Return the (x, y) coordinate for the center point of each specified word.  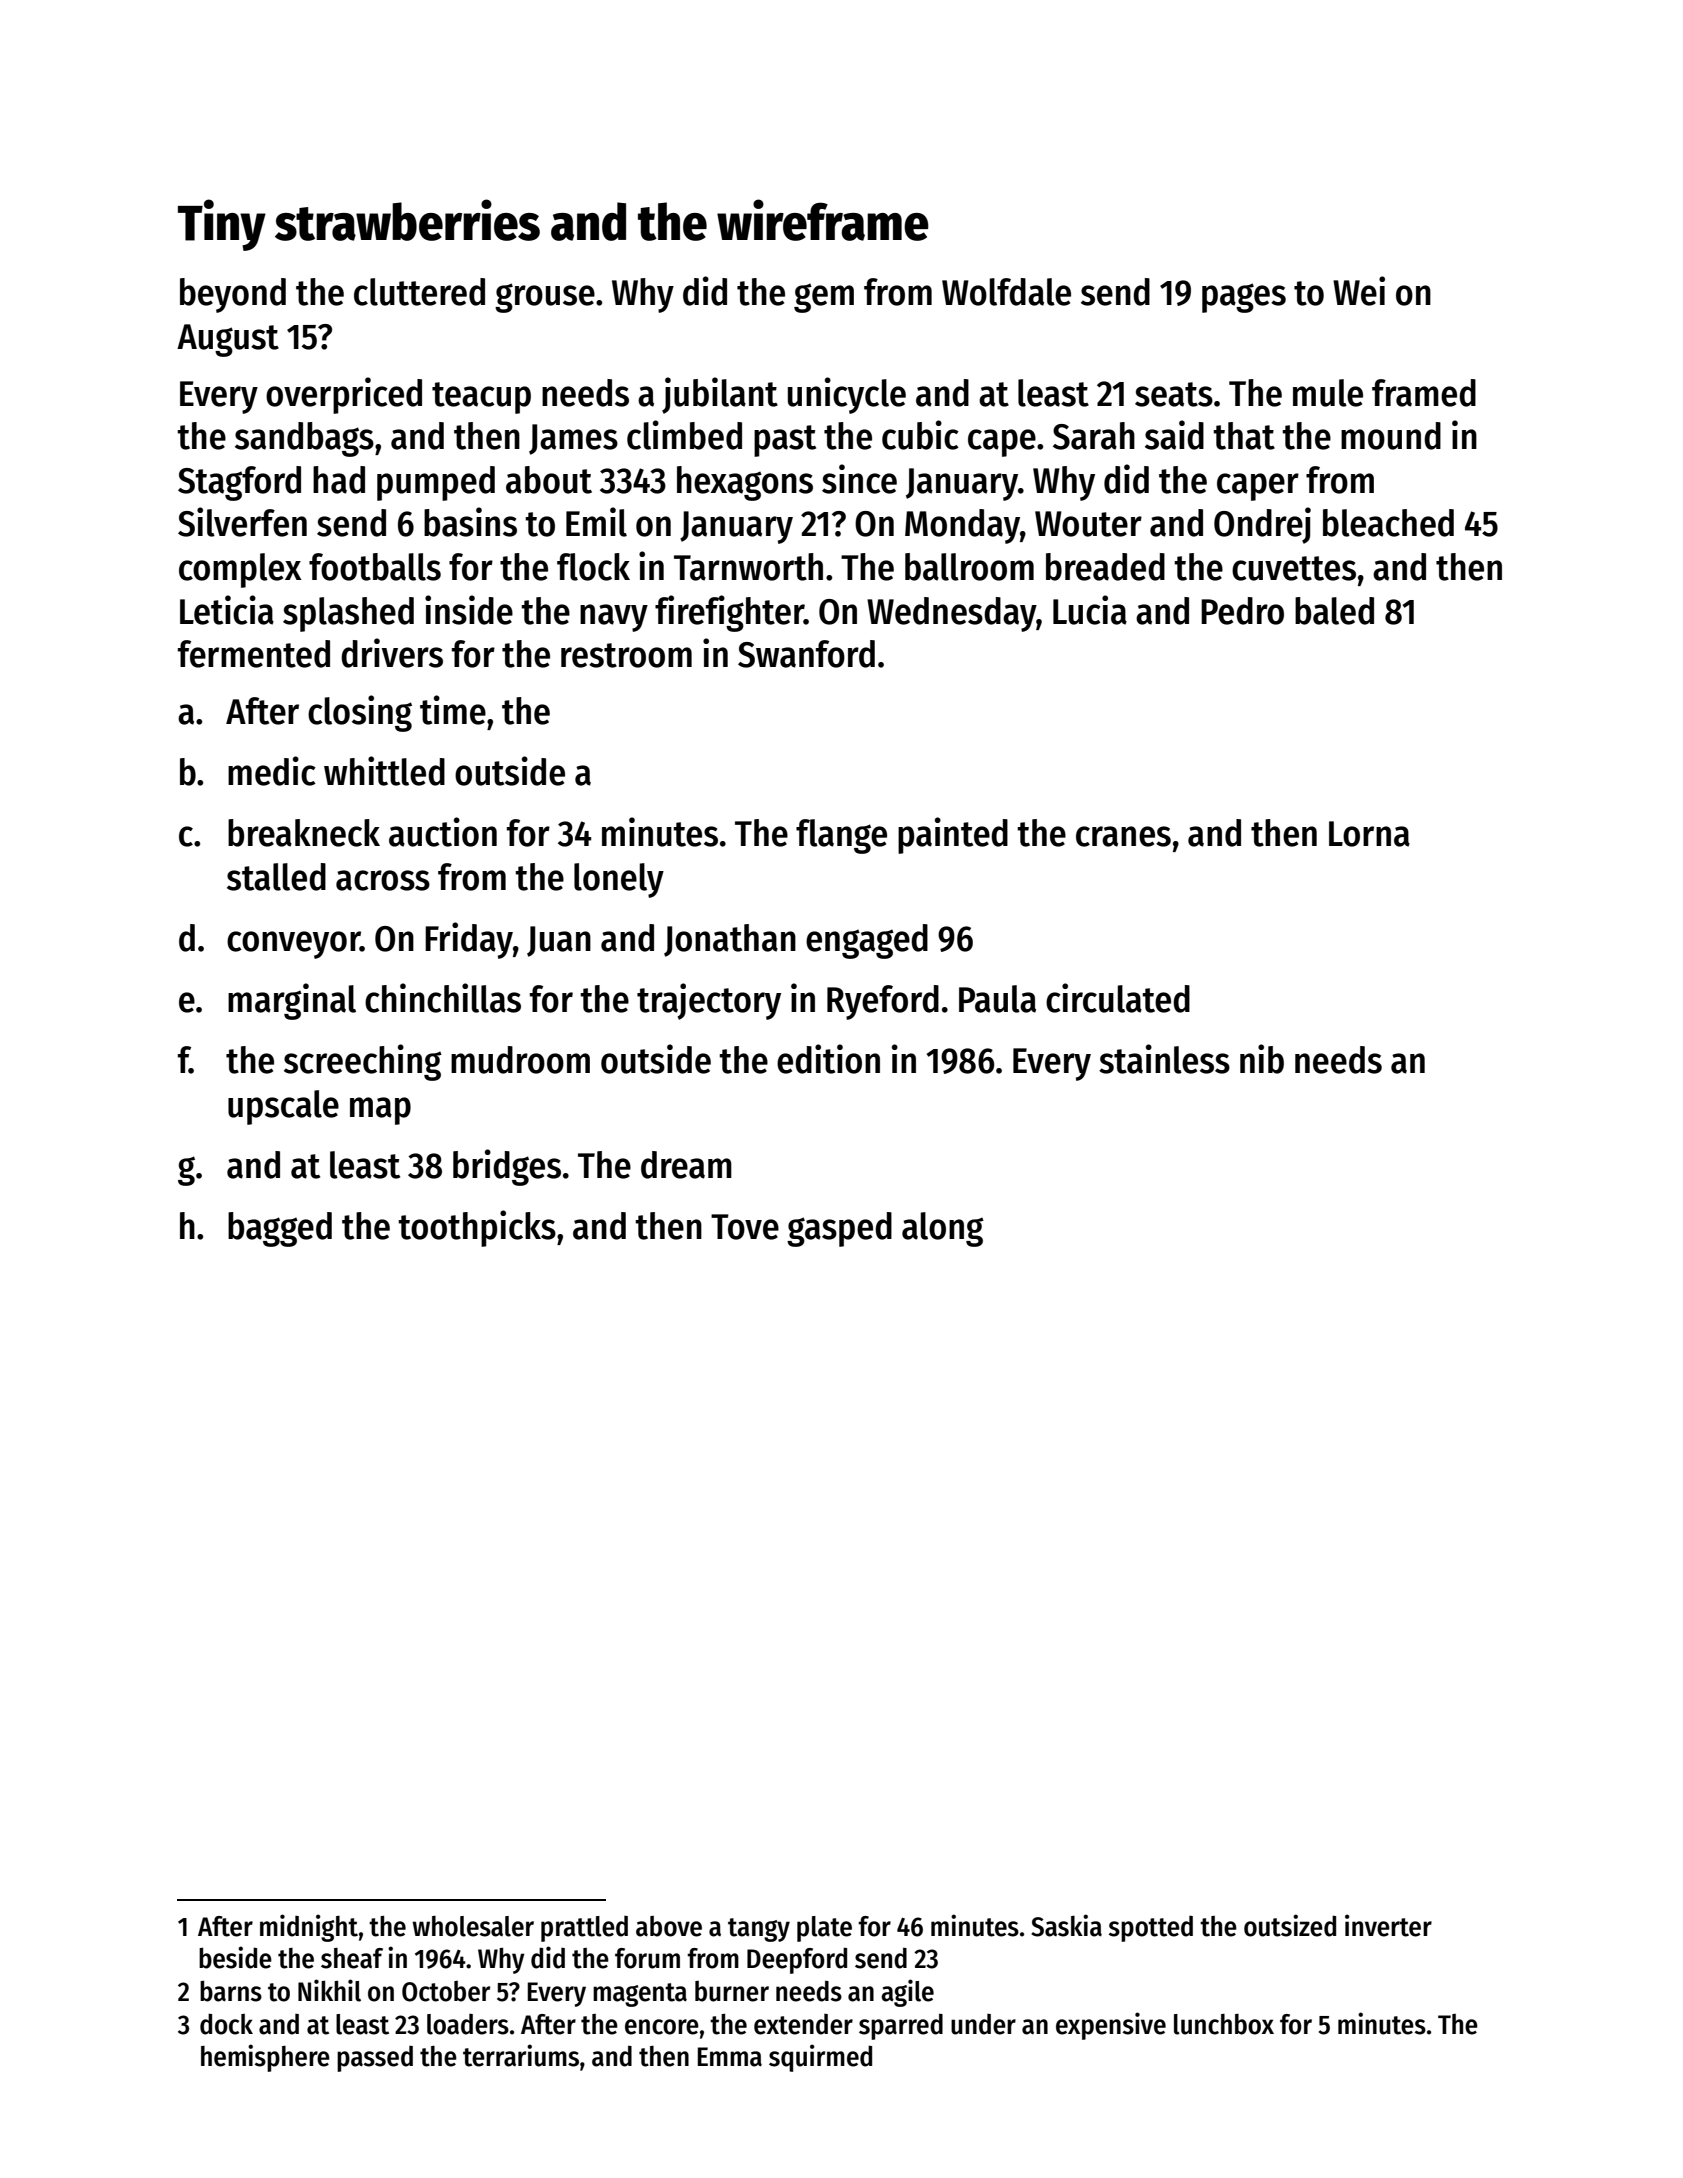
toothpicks (477, 1228)
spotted (1151, 1929)
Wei (1359, 291)
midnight (309, 1928)
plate (824, 1929)
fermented (254, 654)
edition (828, 1059)
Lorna (1369, 834)
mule (1328, 393)
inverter (1388, 1925)
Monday (962, 526)
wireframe (823, 220)
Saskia (1066, 1925)
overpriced (344, 395)
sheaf (352, 1958)
